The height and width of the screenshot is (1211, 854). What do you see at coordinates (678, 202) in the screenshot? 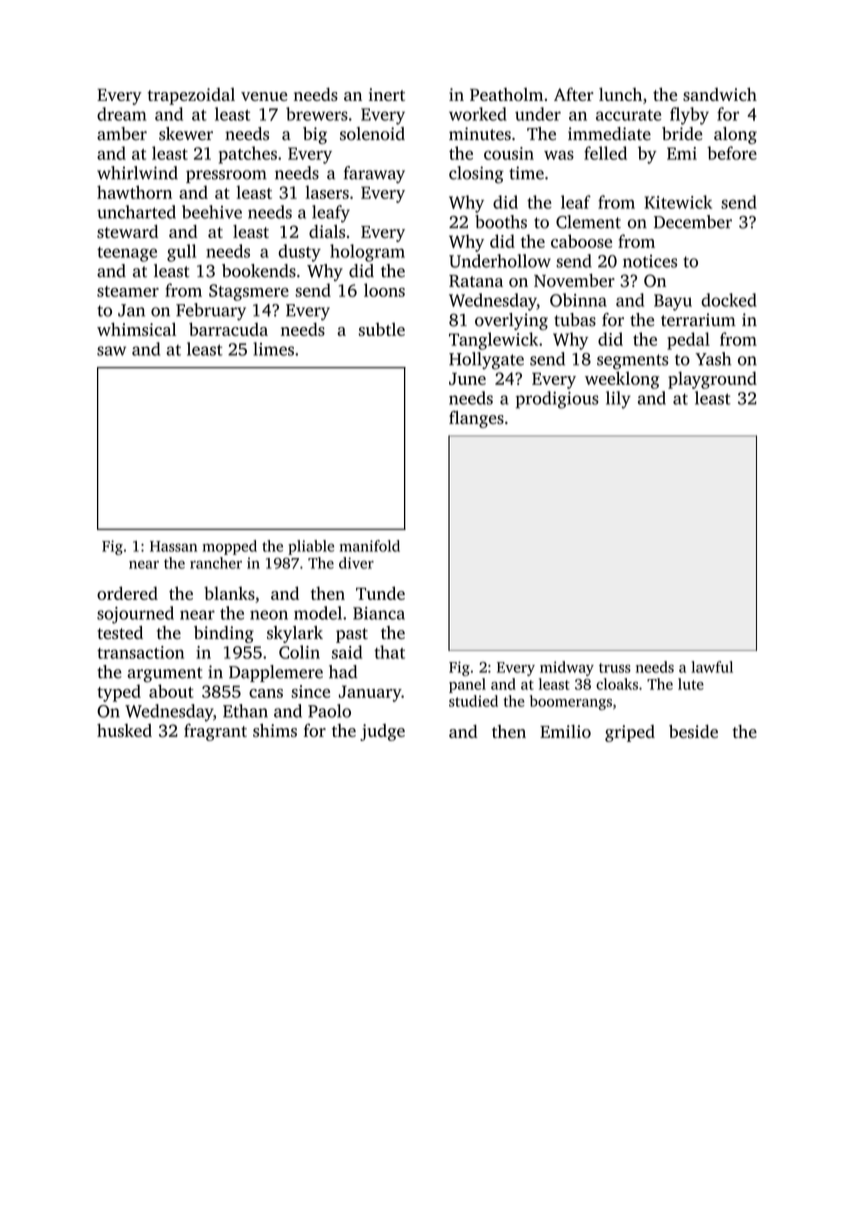
I see `Kitewick` at bounding box center [678, 202].
